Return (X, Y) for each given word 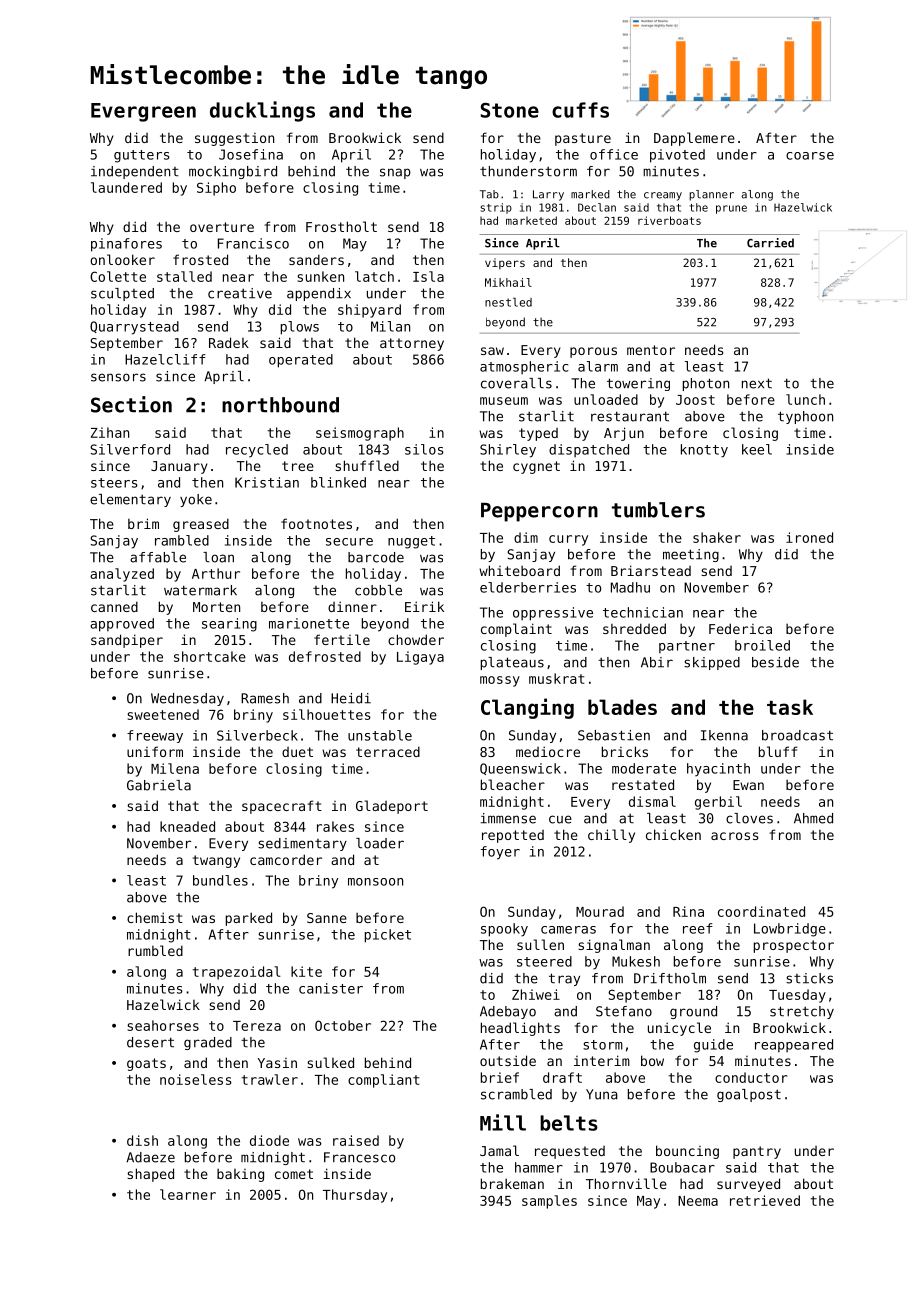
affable (158, 557)
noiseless (196, 1079)
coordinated (761, 911)
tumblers (658, 510)
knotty (704, 451)
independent (135, 172)
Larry (548, 195)
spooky (504, 930)
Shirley (508, 451)
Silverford (130, 449)
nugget (411, 542)
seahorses (163, 1025)
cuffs (580, 110)
